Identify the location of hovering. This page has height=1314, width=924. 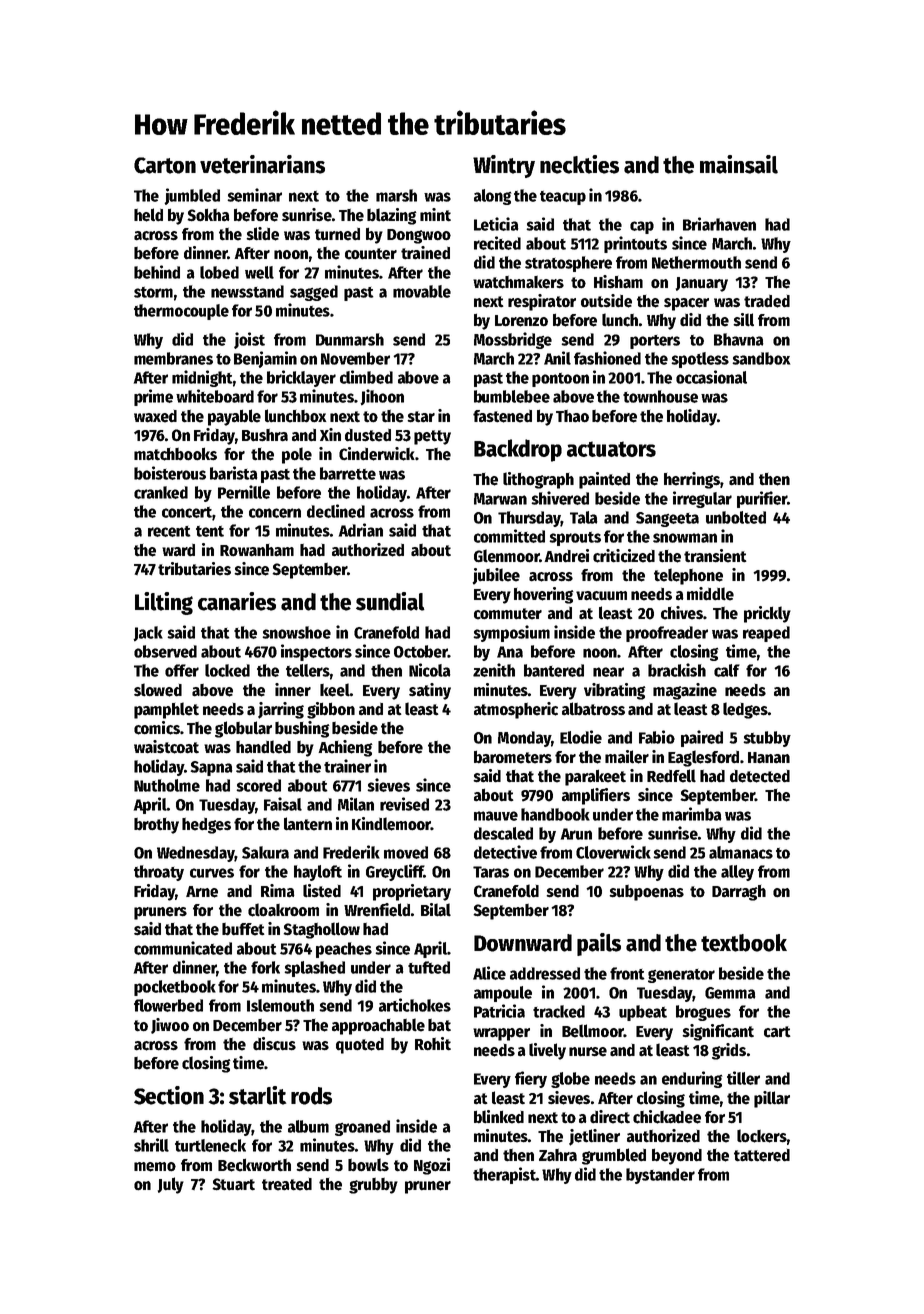
(544, 595).
